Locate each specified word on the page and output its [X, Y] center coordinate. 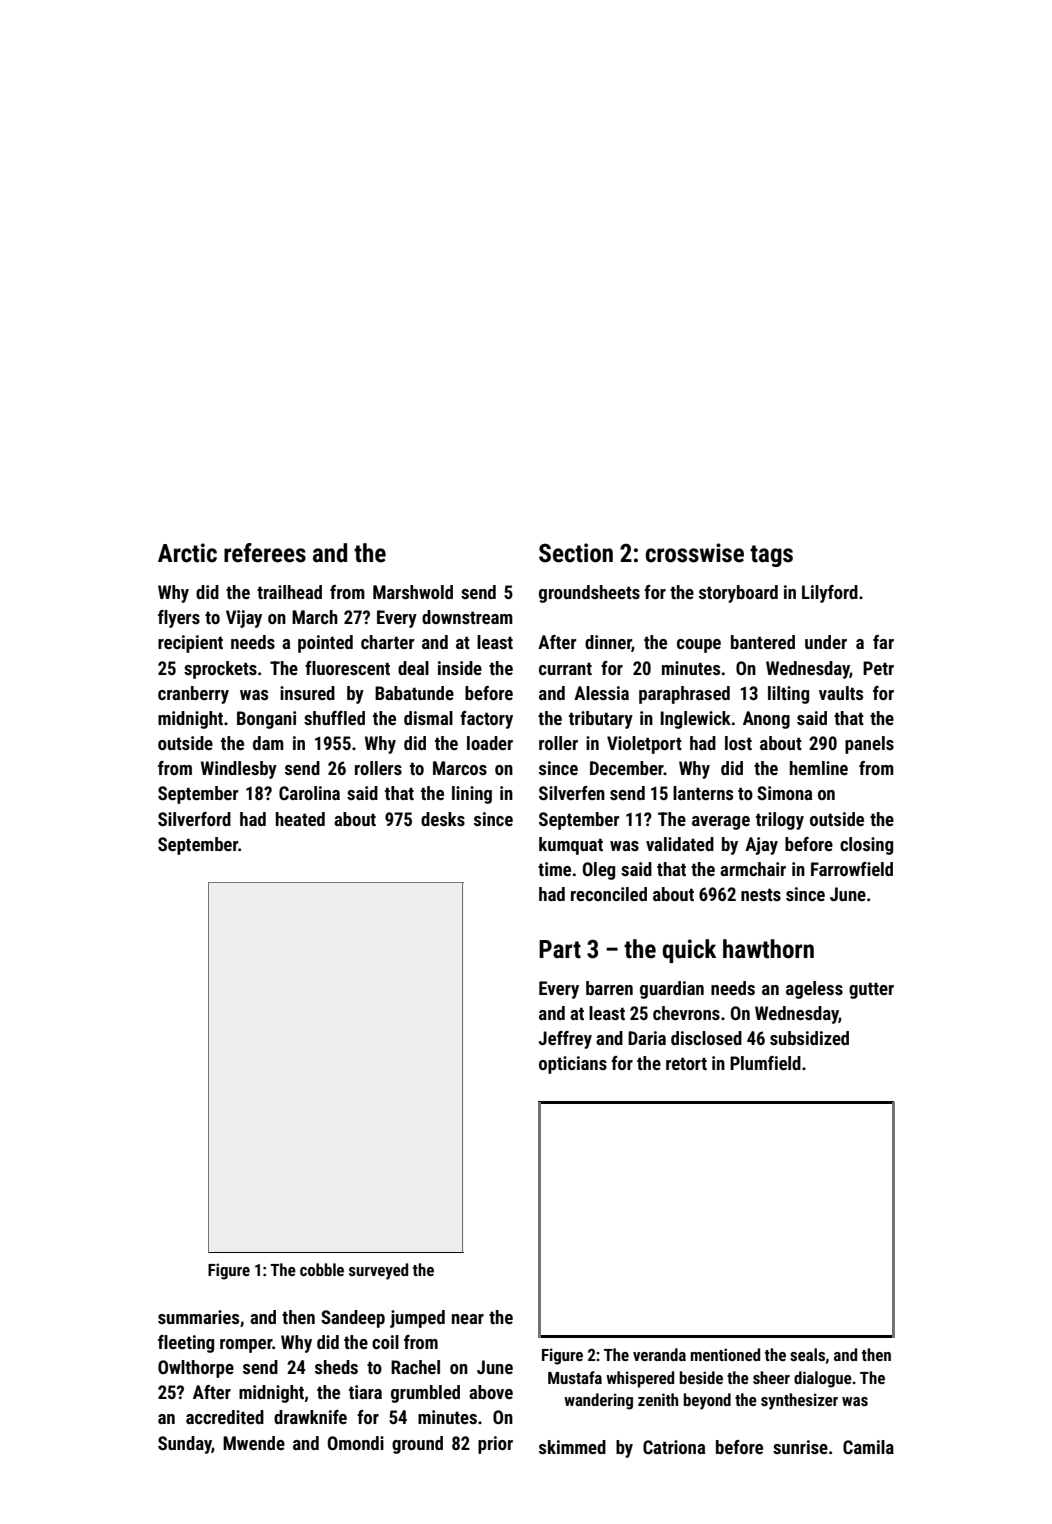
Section [576, 553]
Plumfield [765, 1063]
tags [771, 556]
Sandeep [353, 1319]
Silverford [194, 819]
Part [560, 949]
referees [265, 553]
